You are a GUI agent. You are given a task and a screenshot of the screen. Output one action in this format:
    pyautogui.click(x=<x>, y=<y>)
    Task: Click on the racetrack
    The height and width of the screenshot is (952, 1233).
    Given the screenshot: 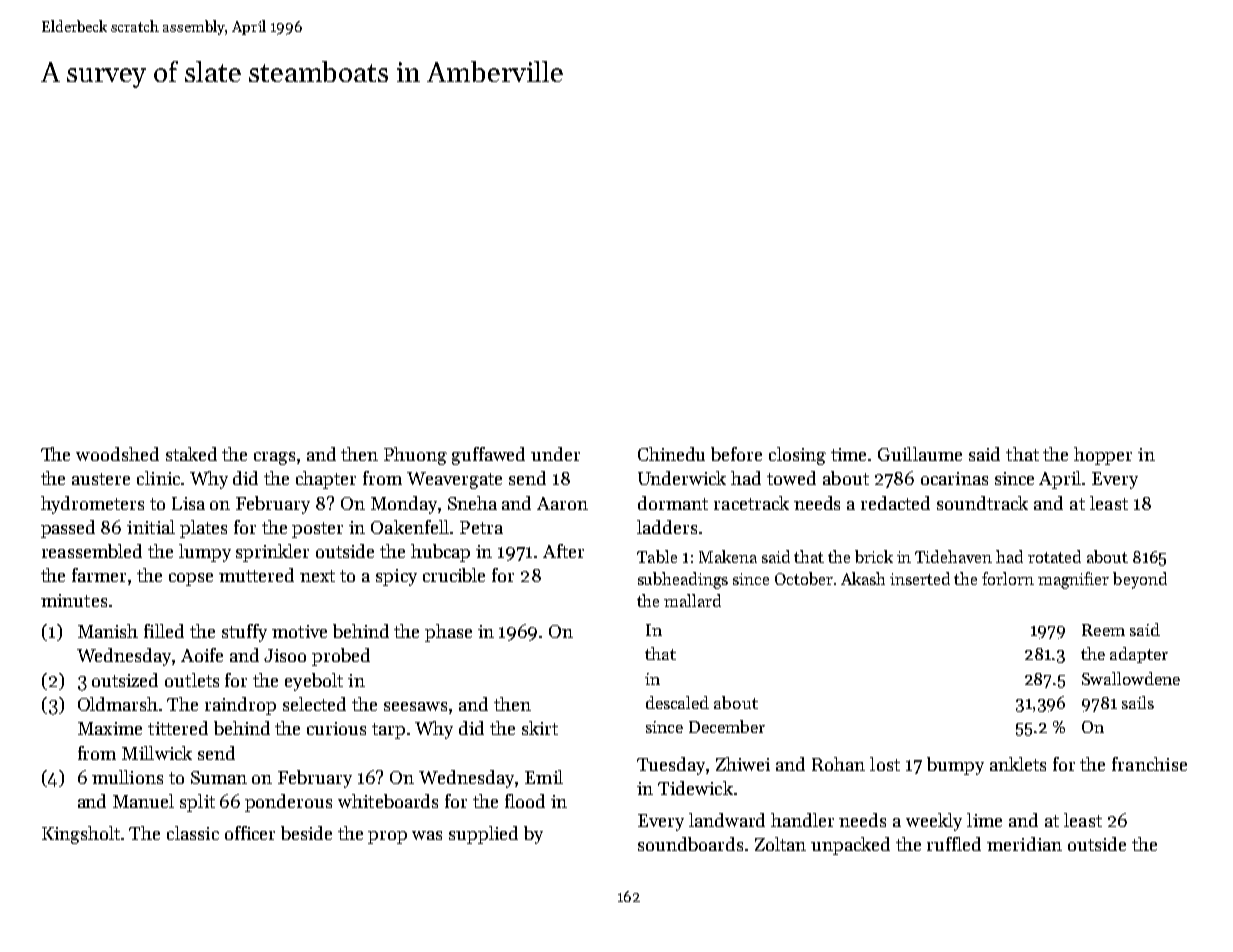 What is the action you would take?
    pyautogui.click(x=751, y=503)
